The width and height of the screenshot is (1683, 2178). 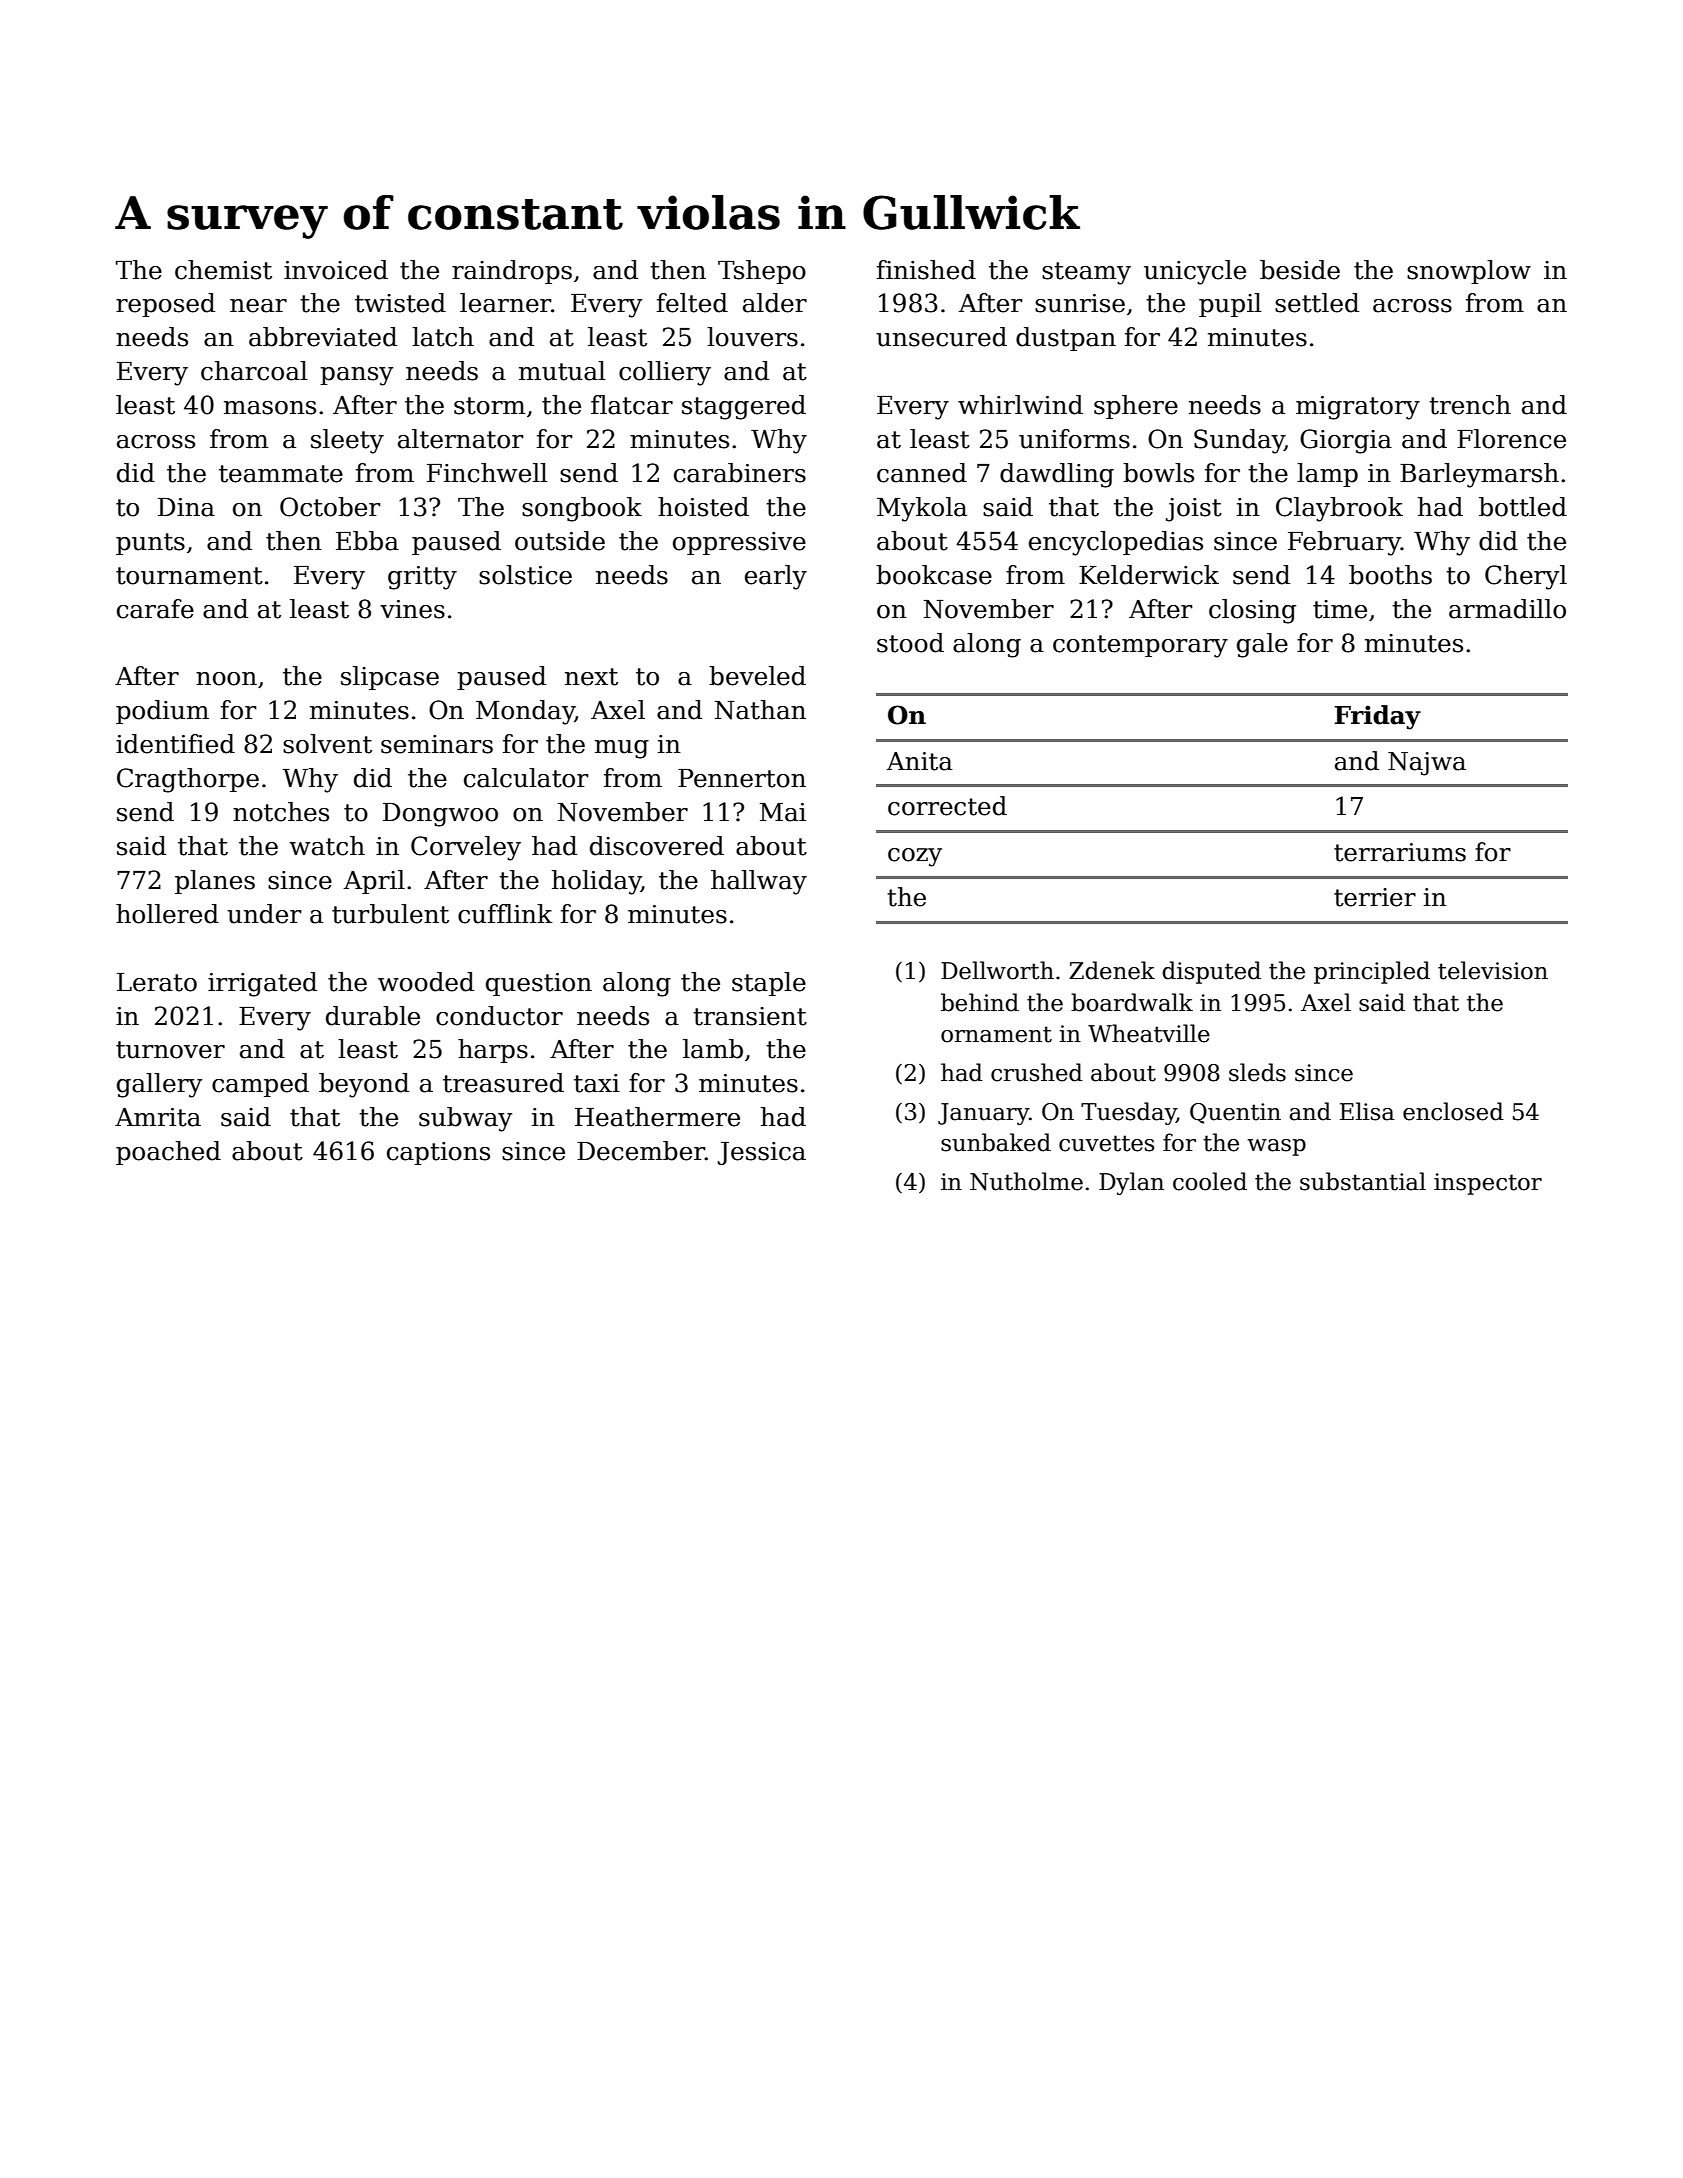 What do you see at coordinates (1375, 897) in the screenshot?
I see `terrier` at bounding box center [1375, 897].
